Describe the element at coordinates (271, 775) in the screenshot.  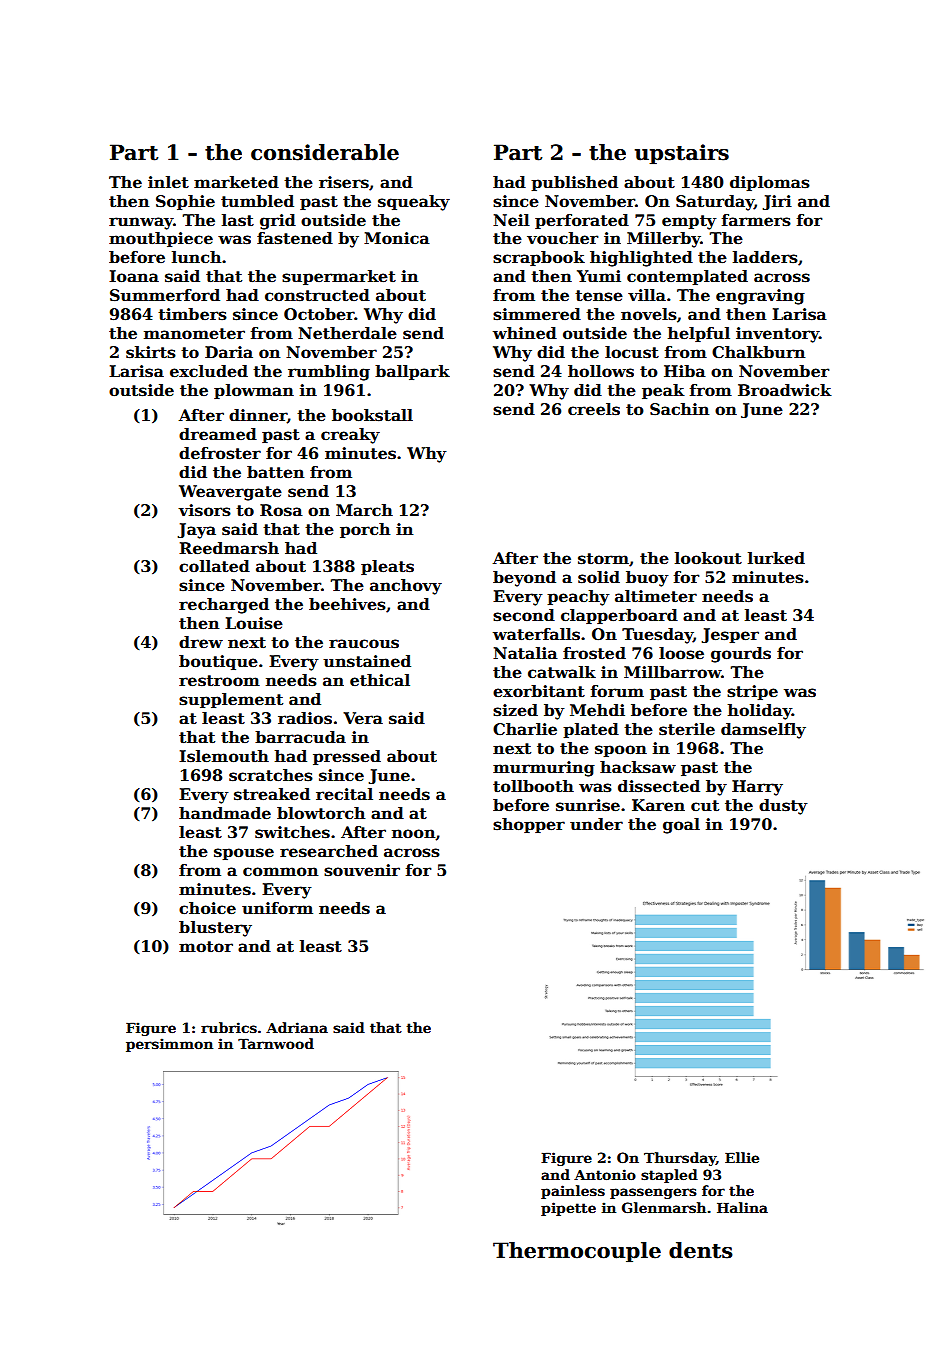
I see `scratches` at that location.
